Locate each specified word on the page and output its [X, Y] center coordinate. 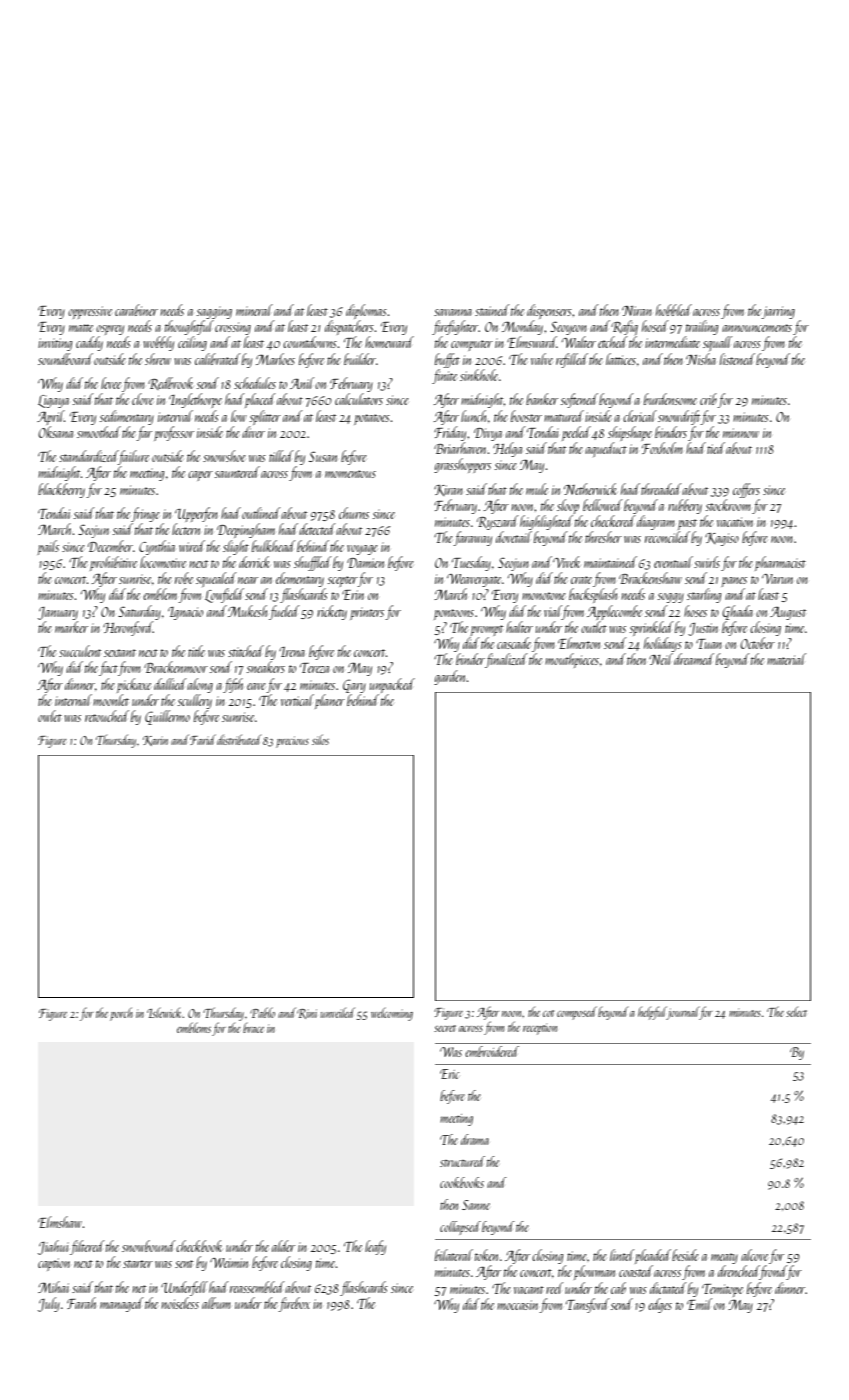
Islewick [165, 1012]
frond [773, 1272]
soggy [671, 598]
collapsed [460, 1228]
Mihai [53, 1287]
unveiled [338, 1012]
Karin [155, 741]
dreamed [694, 659]
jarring [778, 312]
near [248, 580]
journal [683, 1013]
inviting [55, 344]
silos [320, 739]
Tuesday [471, 563]
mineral [254, 310]
